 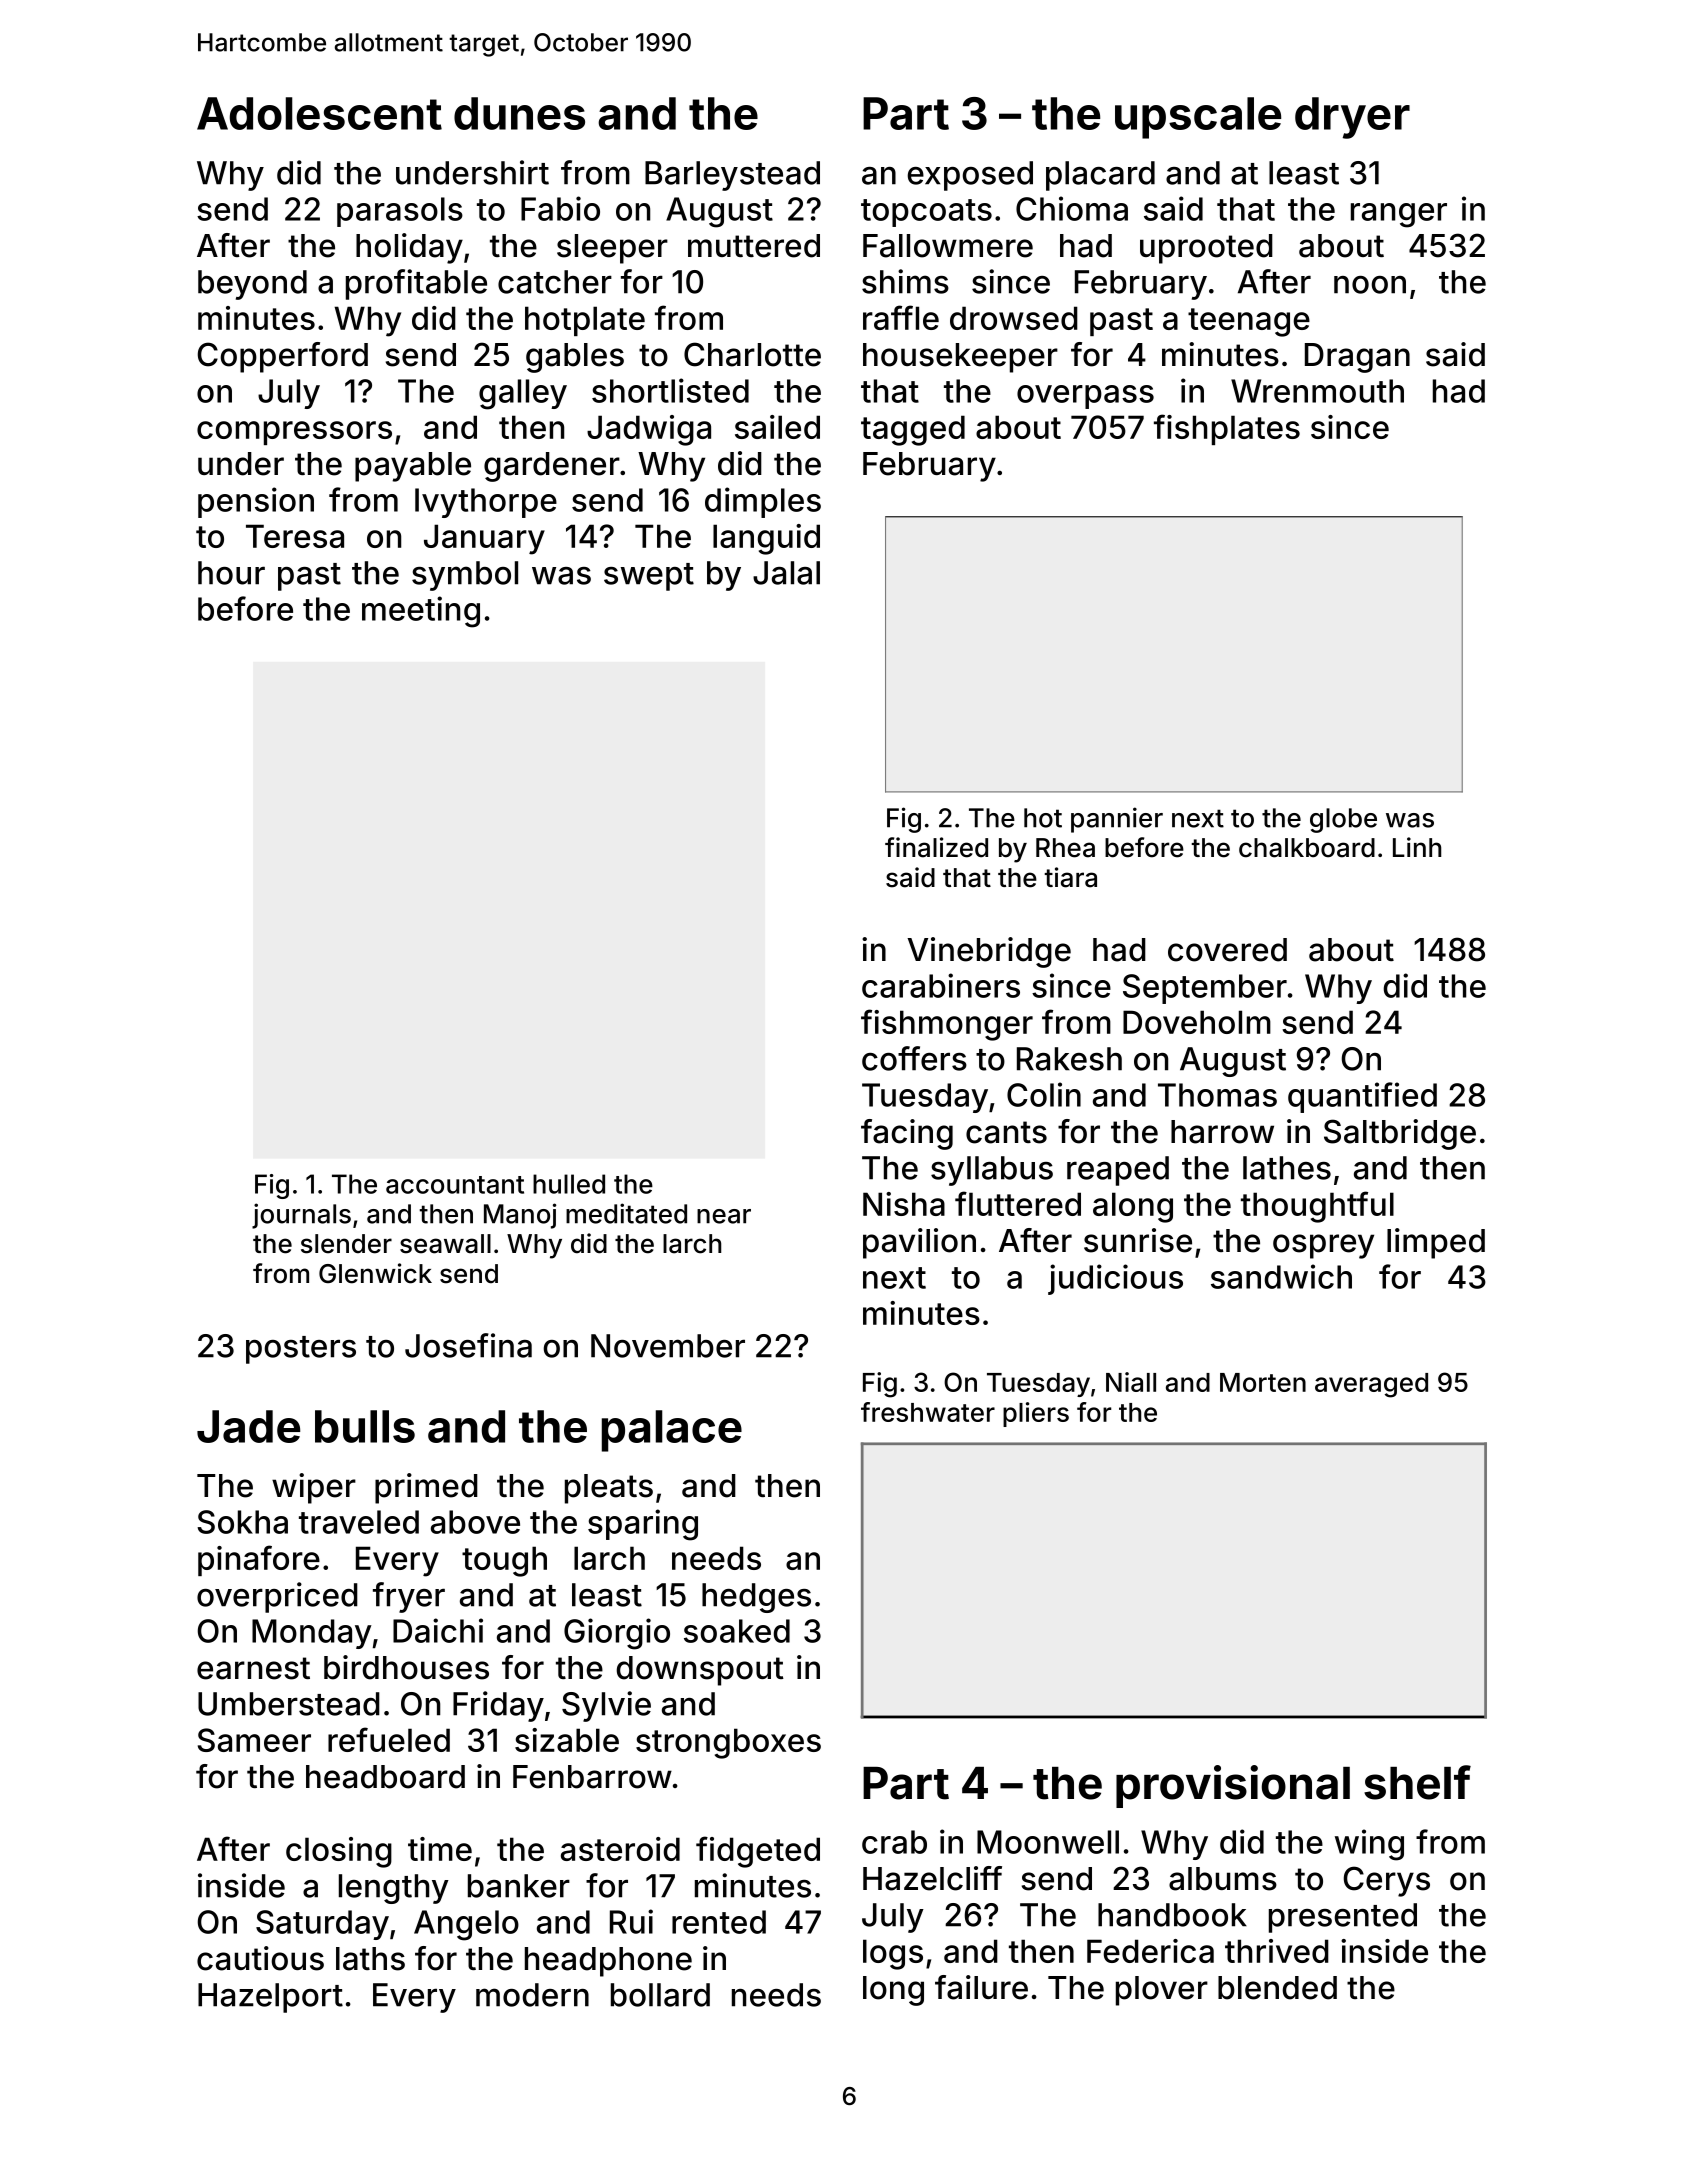 I want to click on swept, so click(x=649, y=577).
